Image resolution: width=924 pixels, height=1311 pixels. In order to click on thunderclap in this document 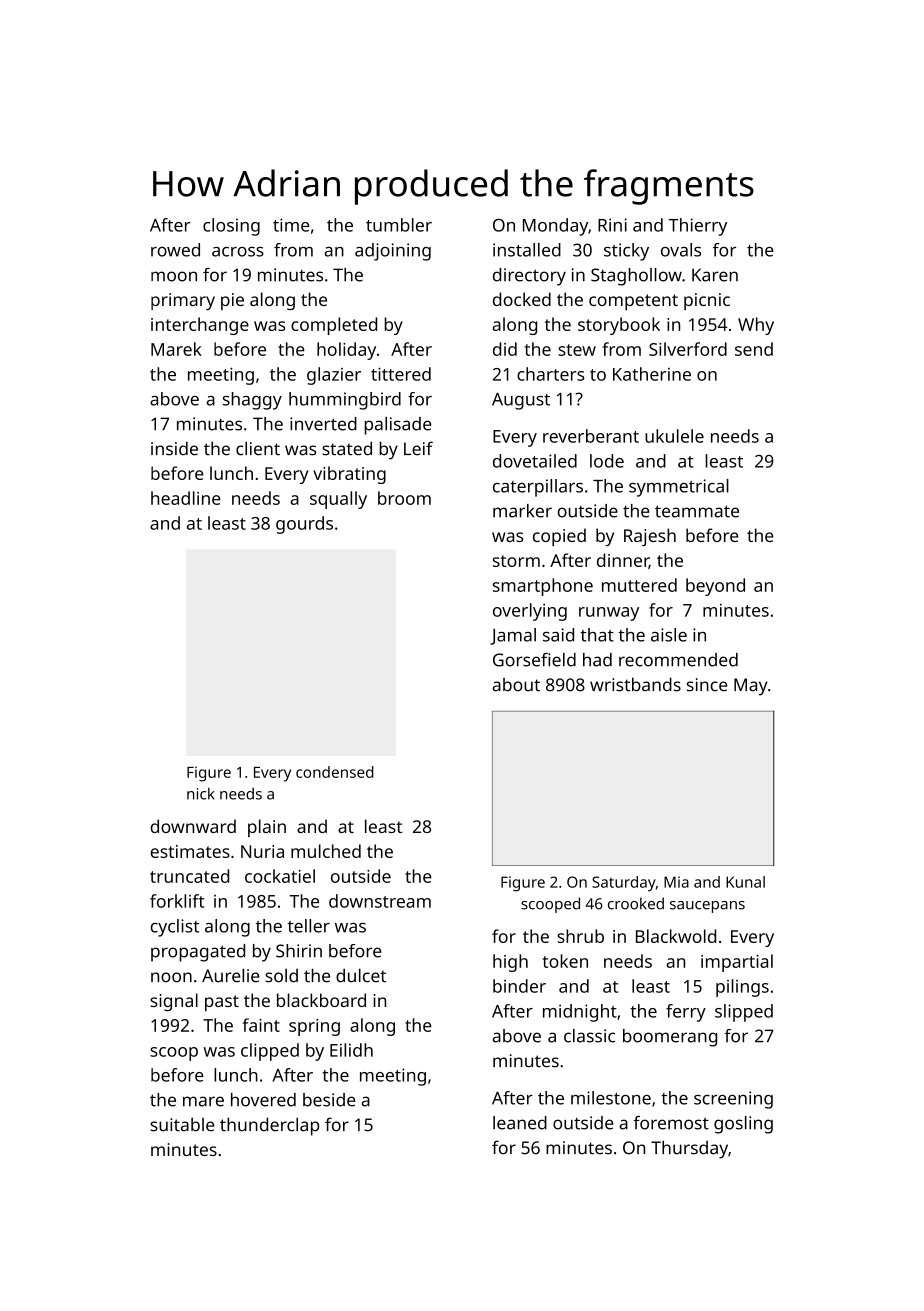, I will do `click(269, 1126)`.
